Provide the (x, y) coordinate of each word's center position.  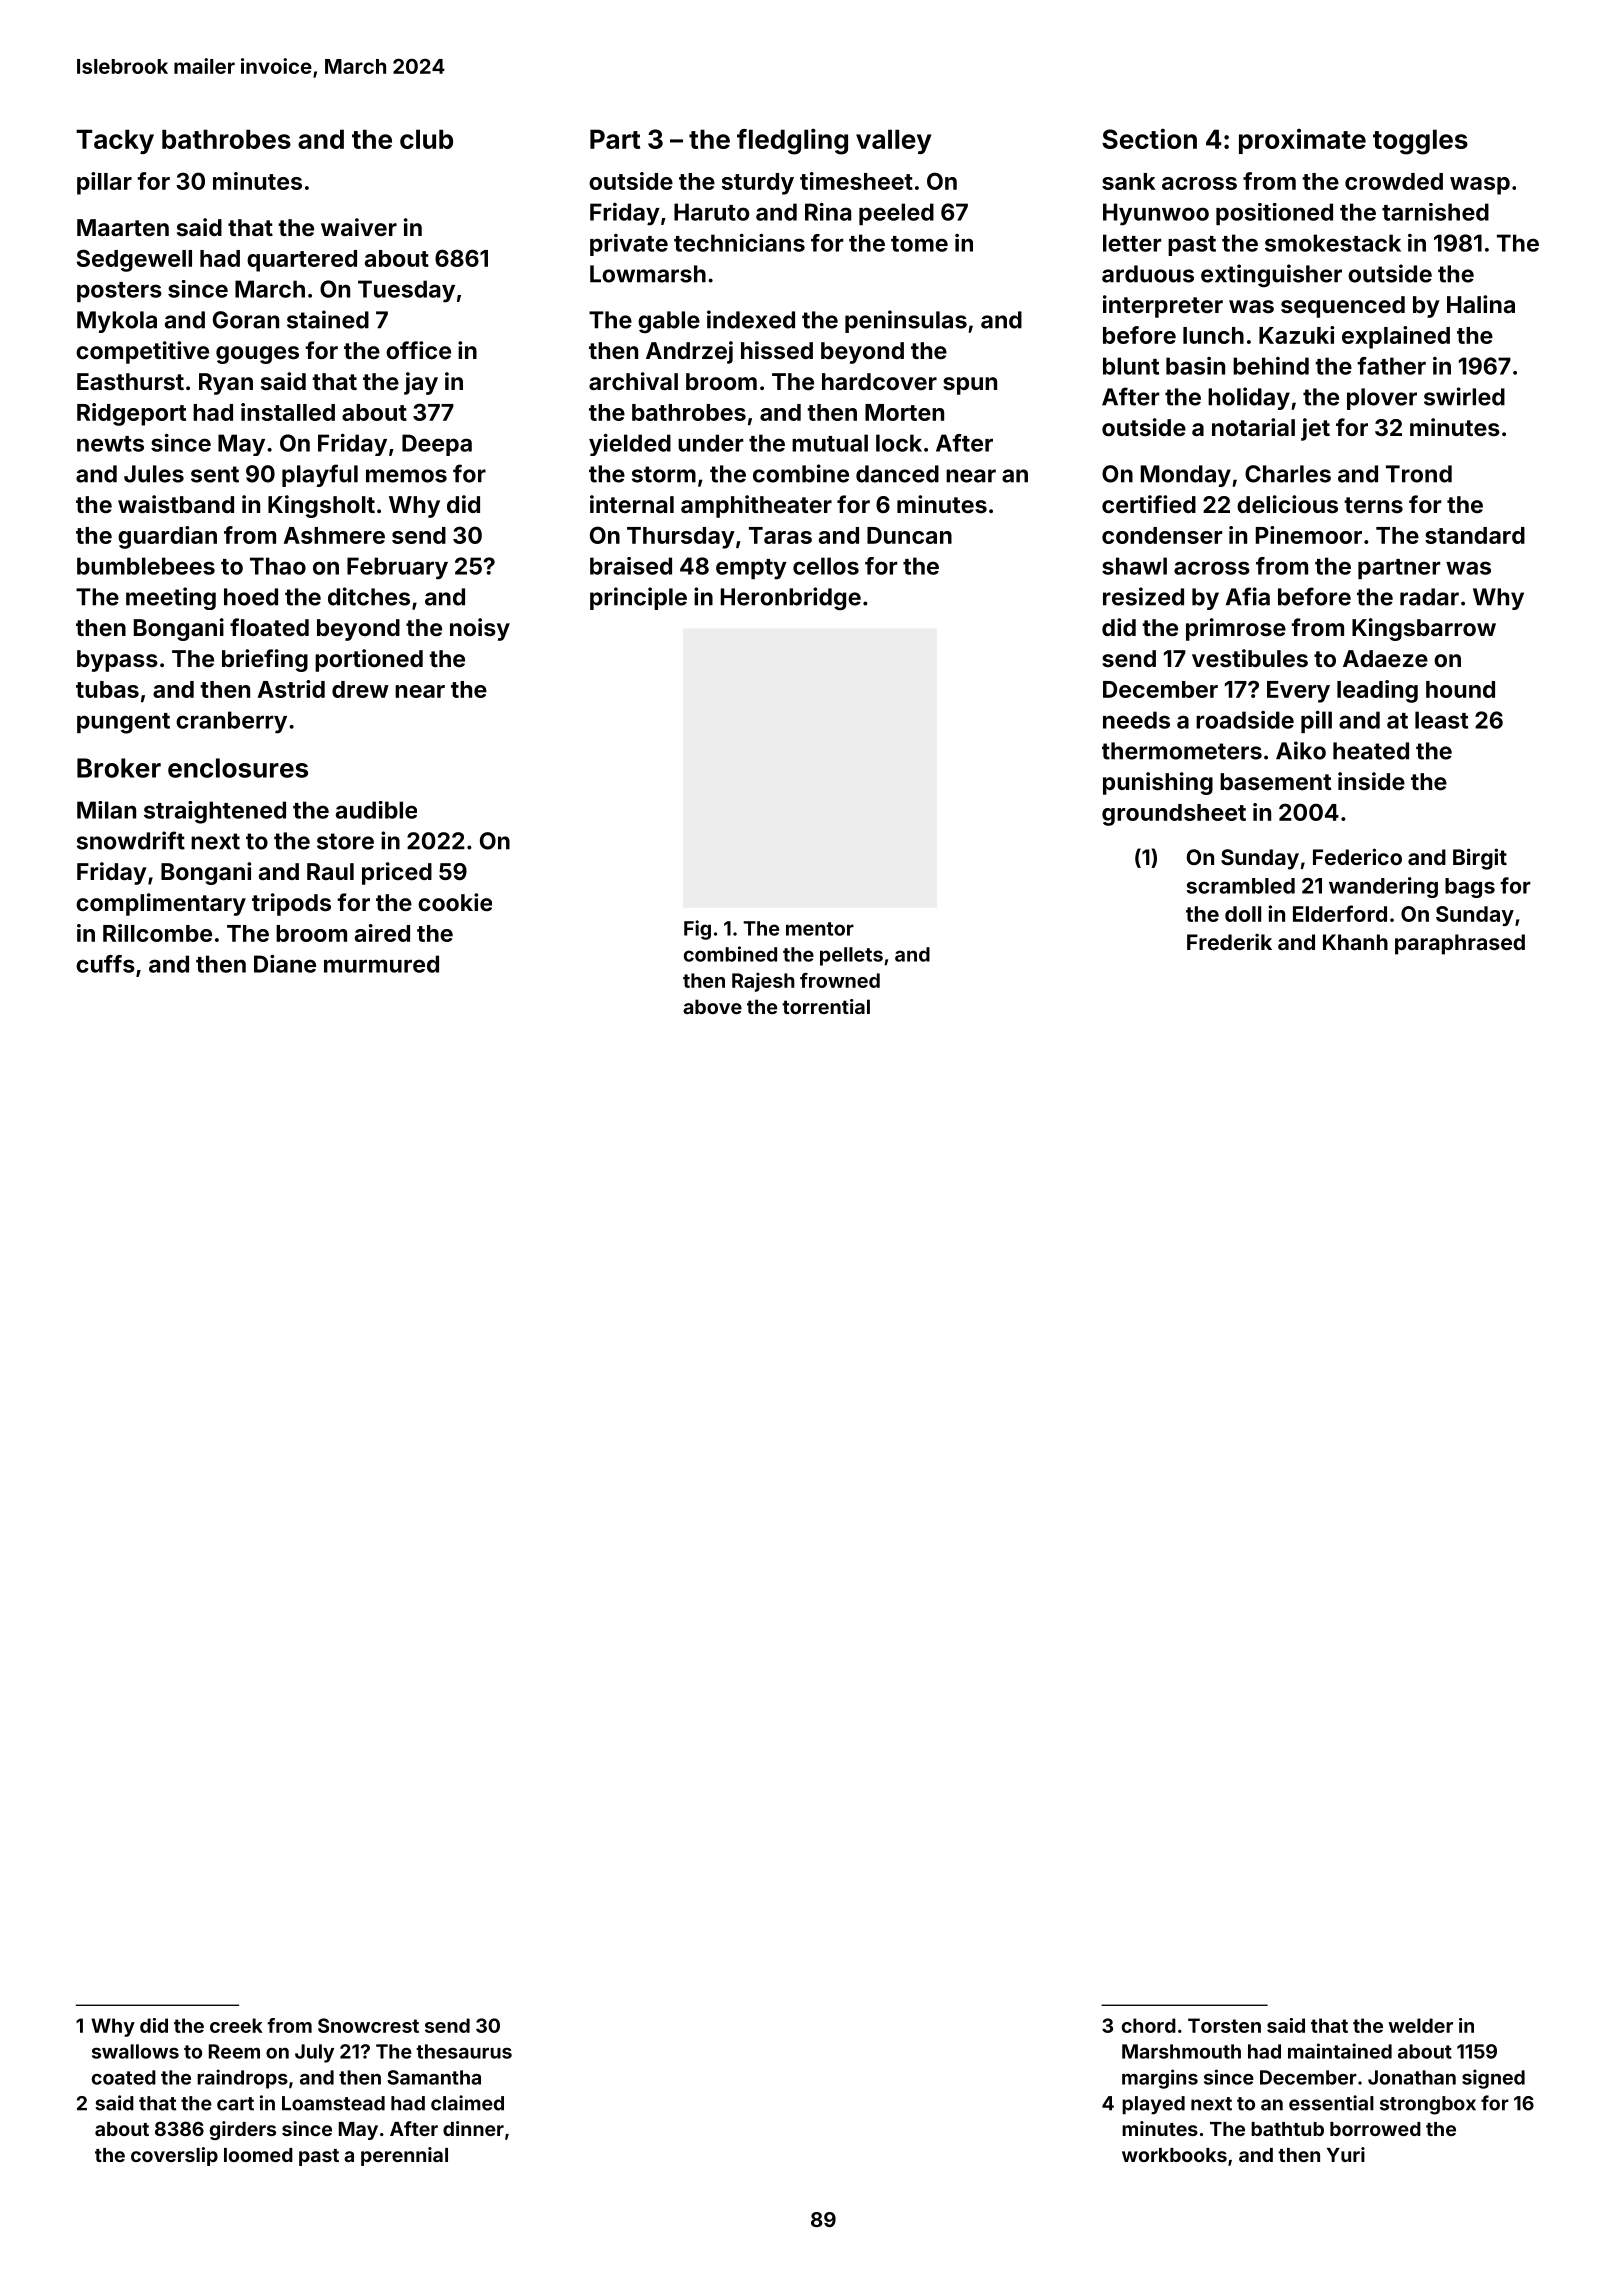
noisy (480, 629)
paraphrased (1460, 944)
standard (1475, 535)
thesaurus (464, 2051)
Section (1149, 138)
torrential (826, 1006)
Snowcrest (368, 2025)
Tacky (115, 141)
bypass (117, 661)
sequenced (1343, 307)
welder (1420, 2025)
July (314, 2053)
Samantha (434, 2077)
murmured (381, 964)
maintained (1340, 2051)
